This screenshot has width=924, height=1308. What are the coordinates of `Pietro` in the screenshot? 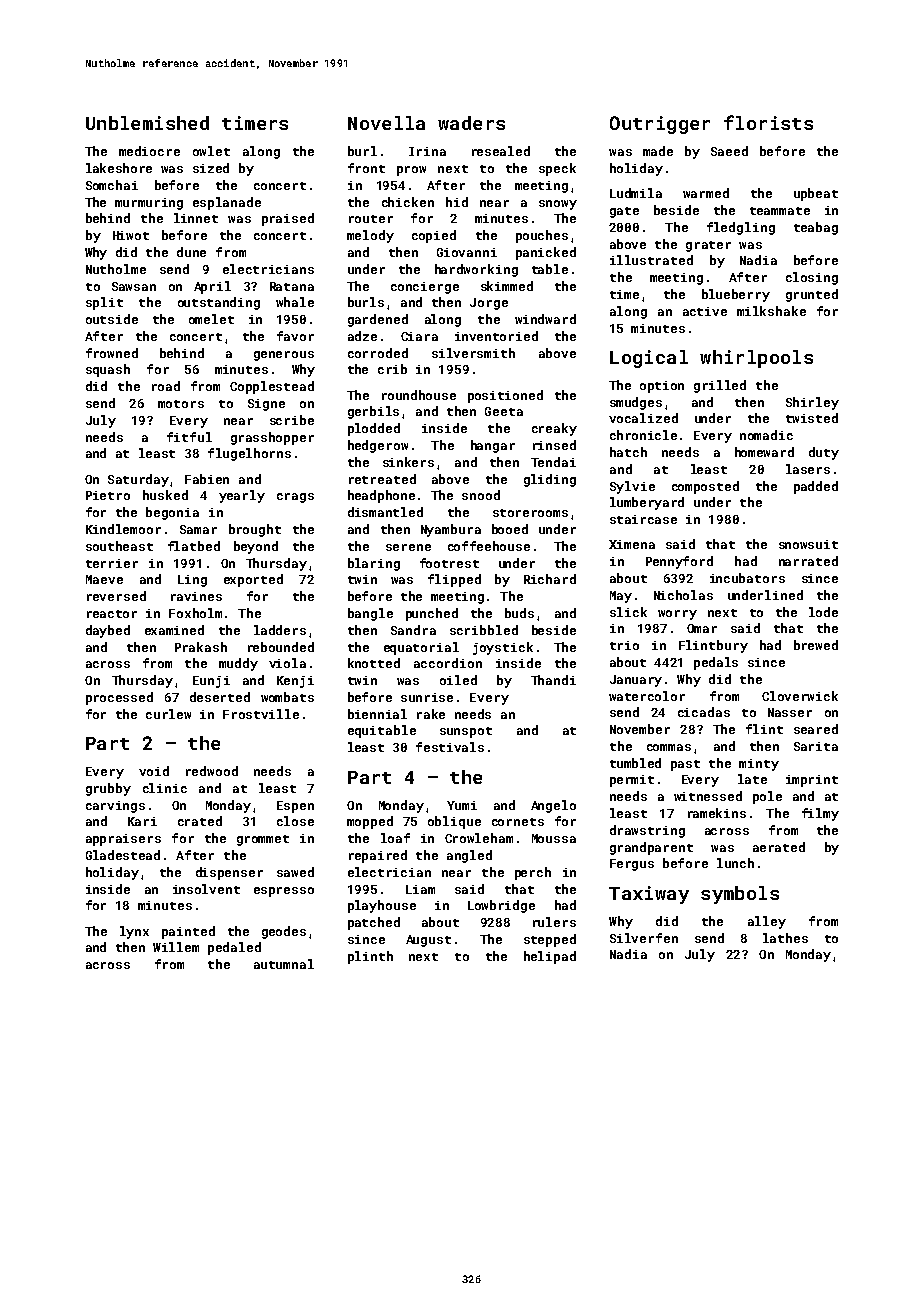 It's located at (108, 495).
